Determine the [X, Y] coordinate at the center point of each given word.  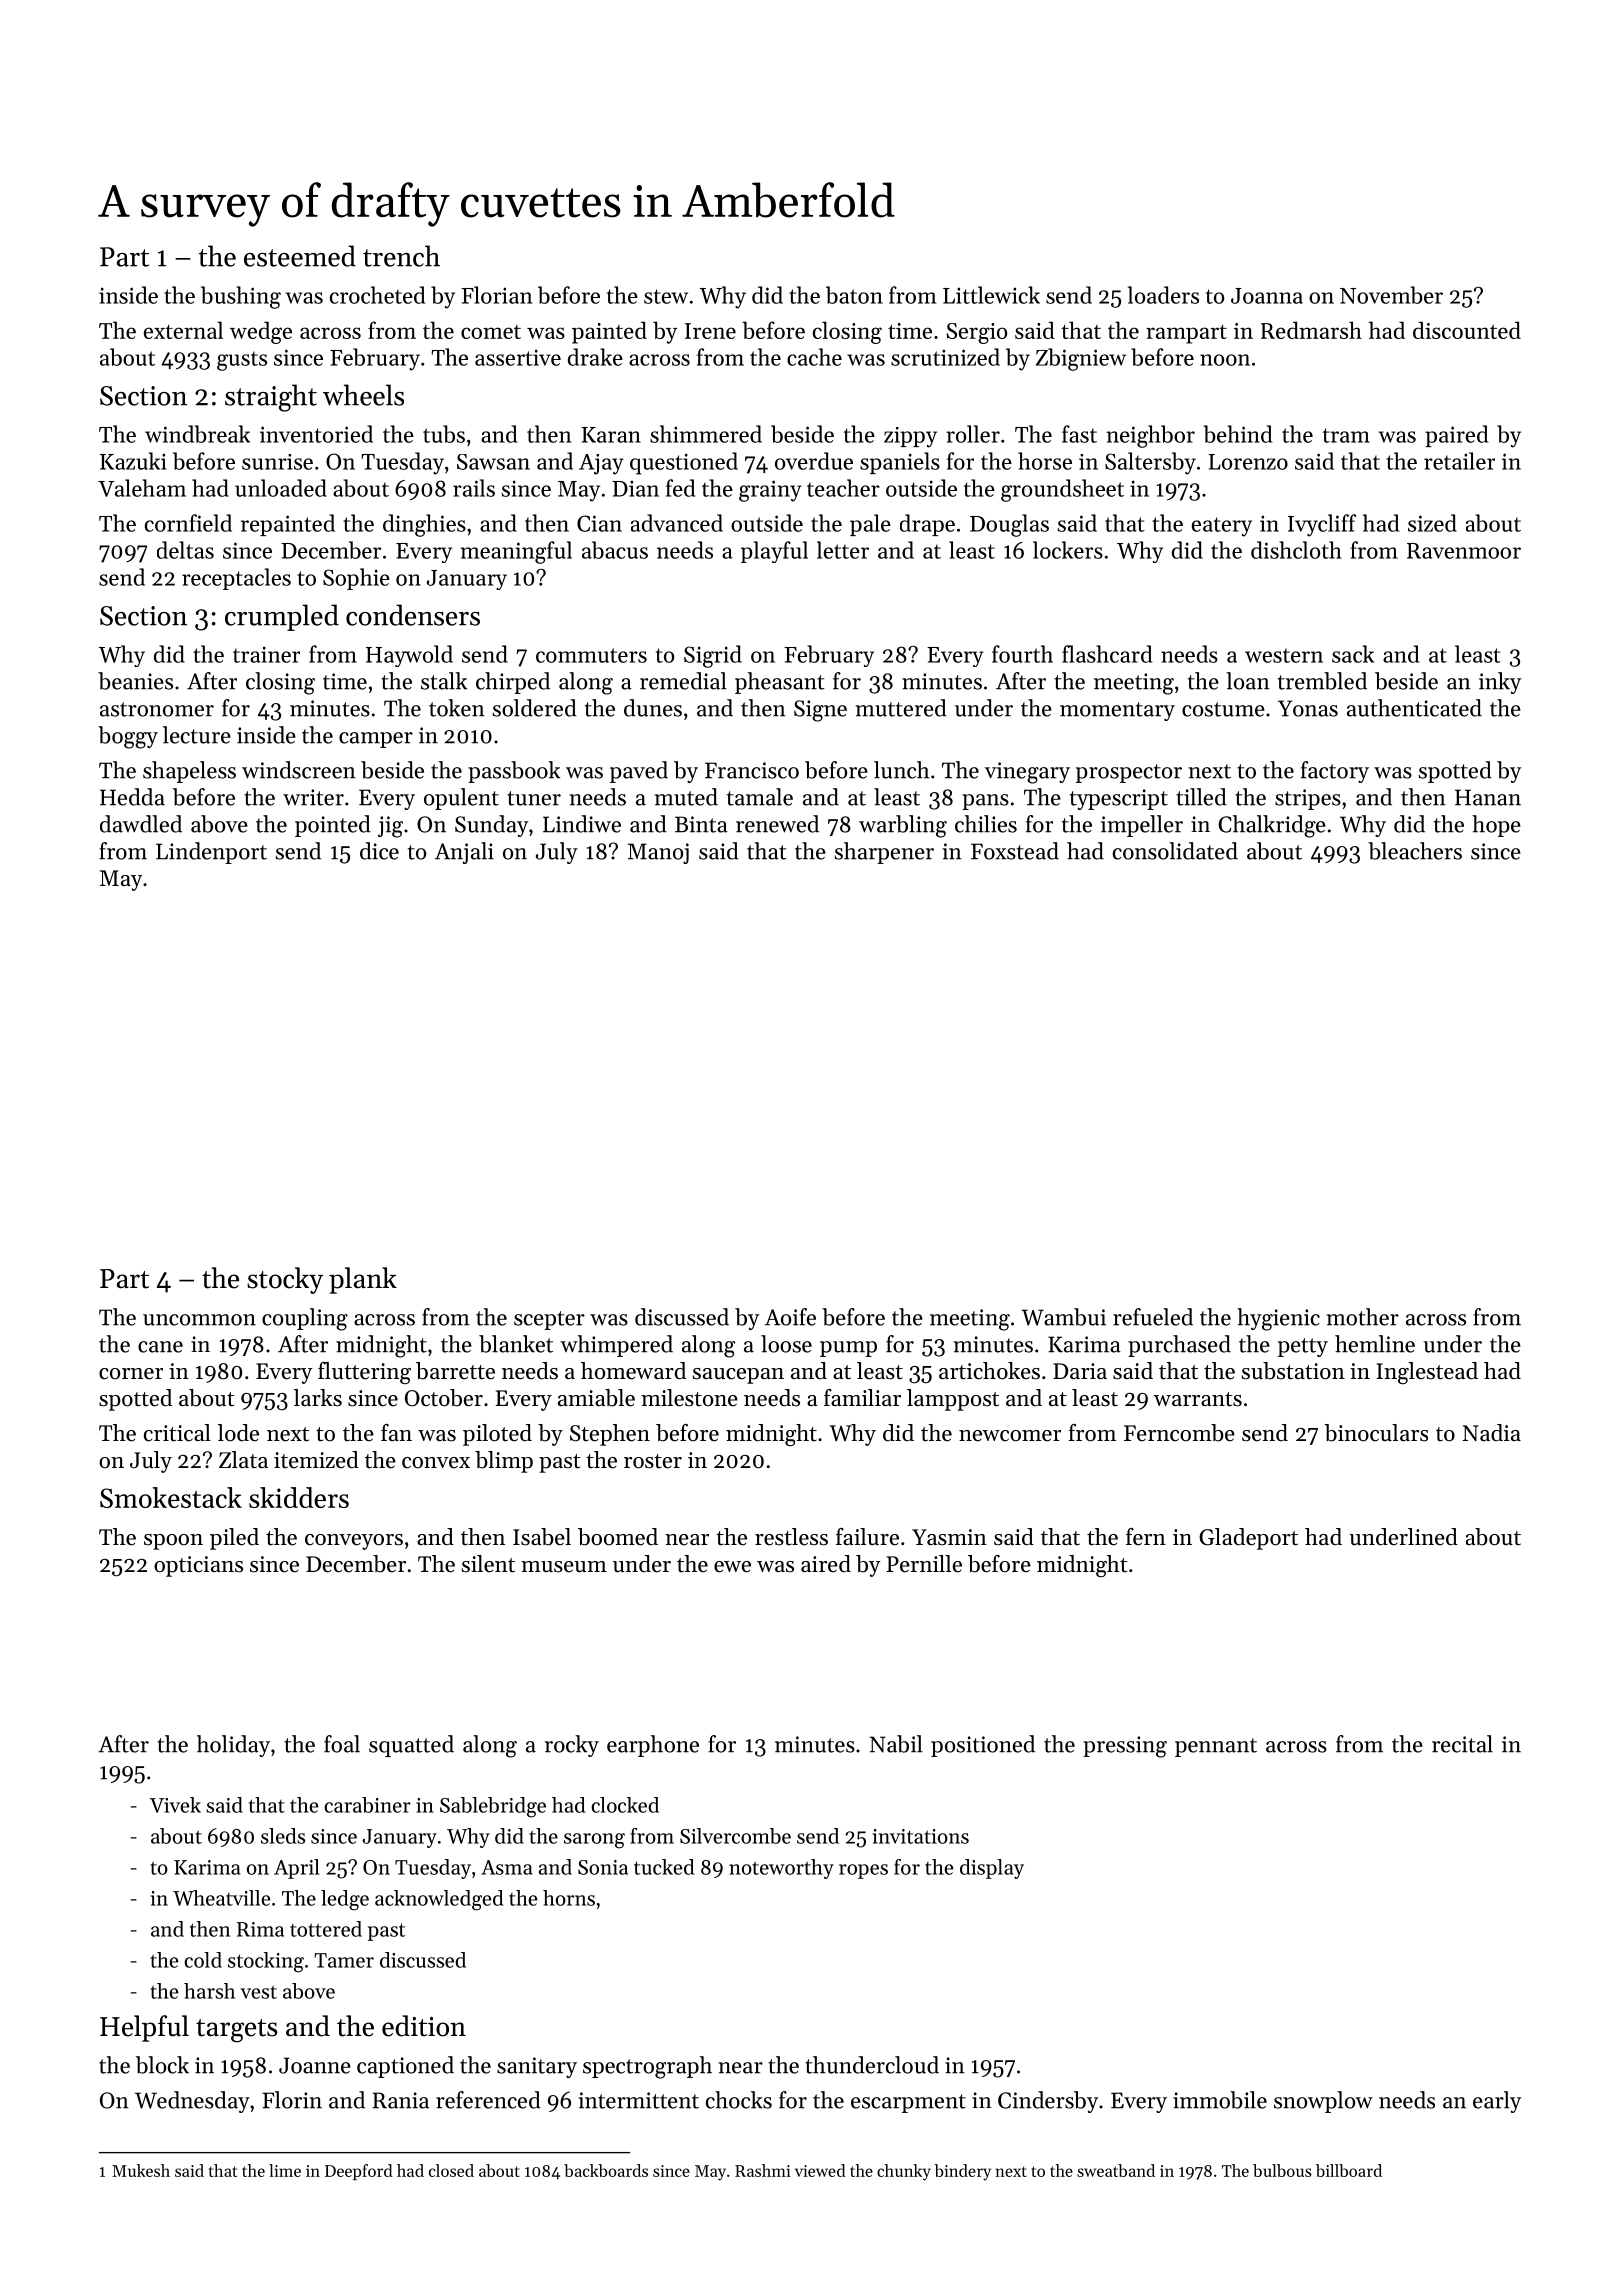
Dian [635, 488]
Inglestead [1427, 1373]
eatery [1222, 527]
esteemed [300, 256]
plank [363, 1280]
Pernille [924, 1564]
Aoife [790, 1317]
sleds [283, 1836]
